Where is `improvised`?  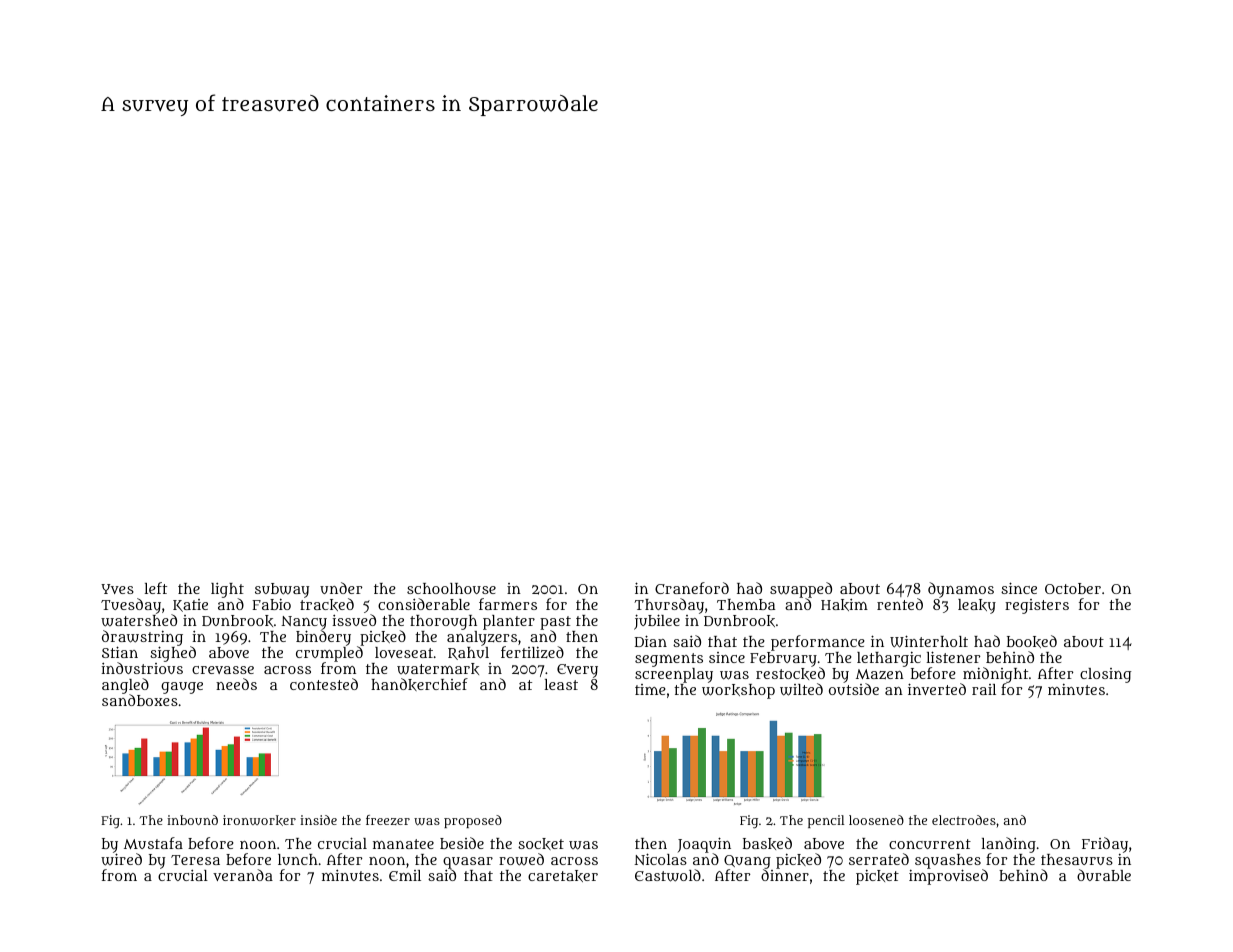 improvised is located at coordinates (948, 877).
